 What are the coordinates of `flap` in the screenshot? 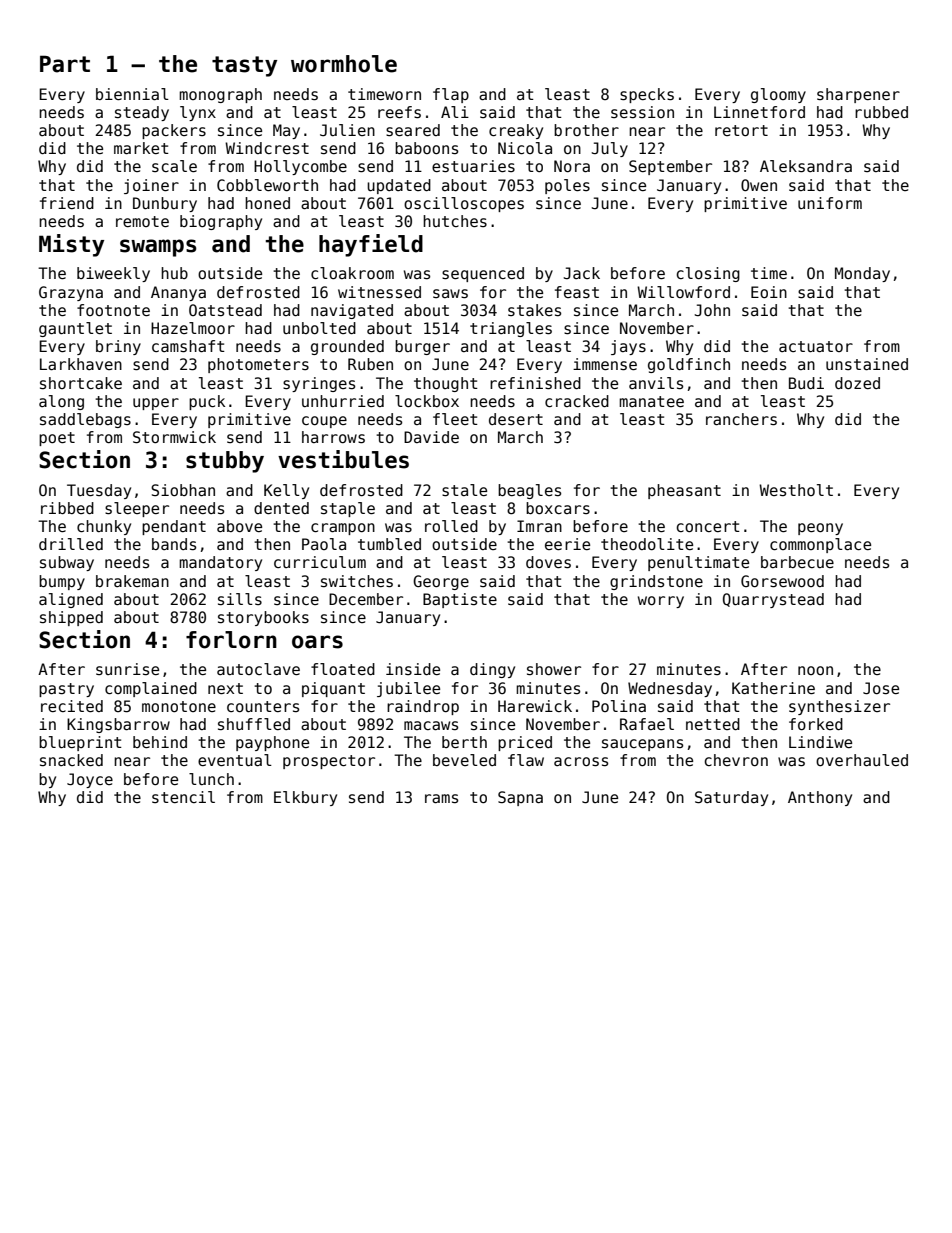 It's located at (451, 95).
